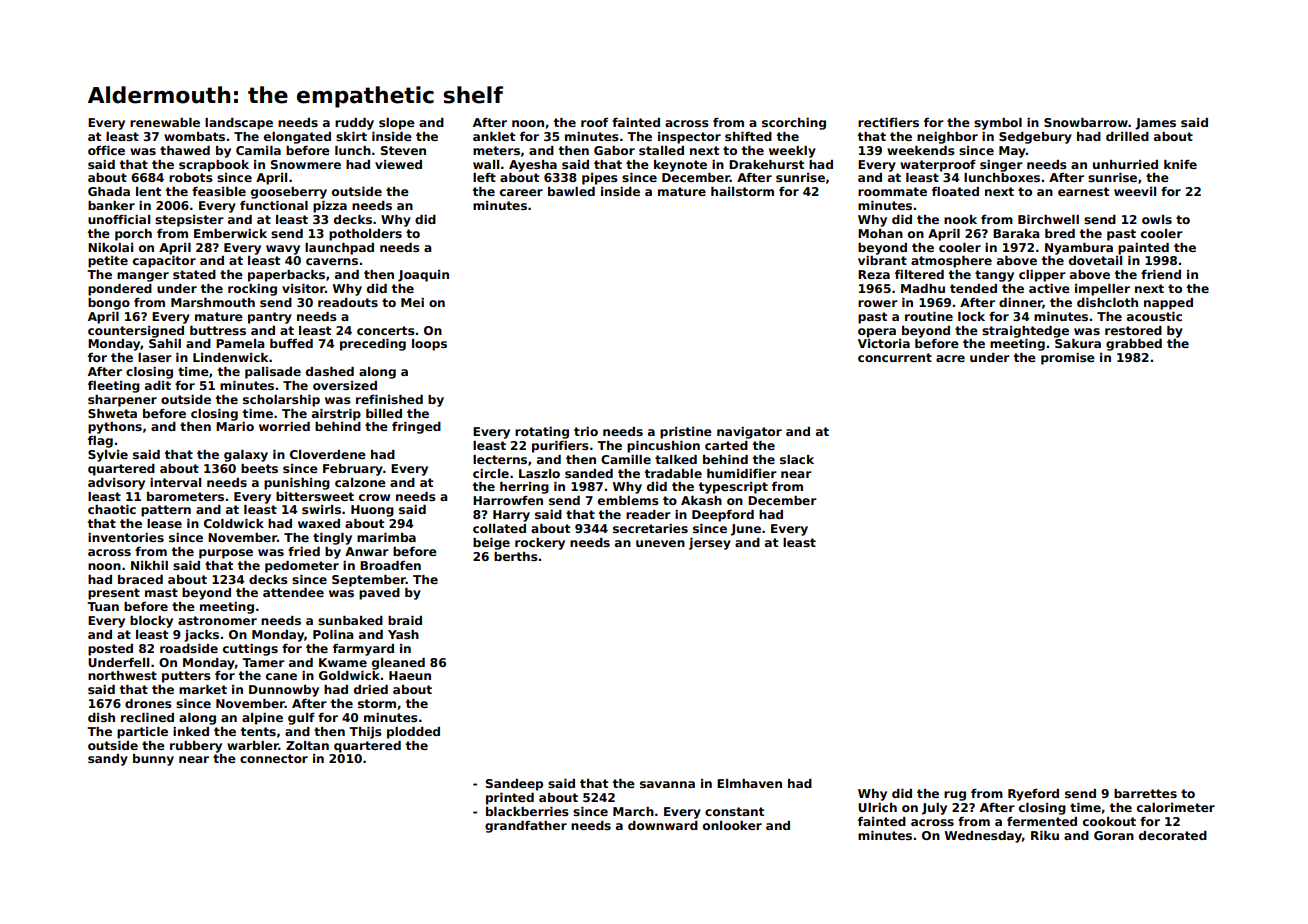 The image size is (1308, 924). I want to click on beets, so click(259, 468).
